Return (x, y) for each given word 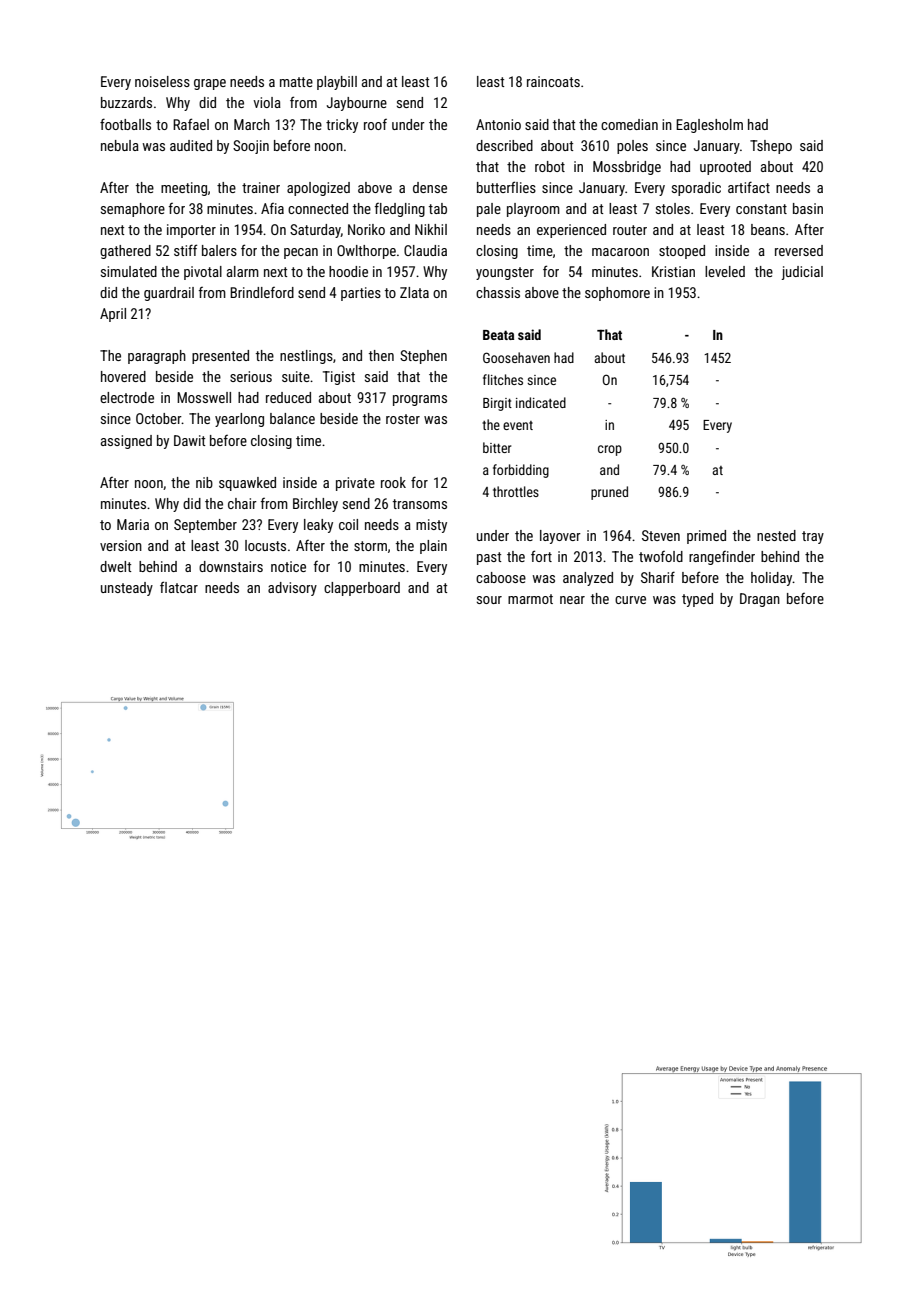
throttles (516, 491)
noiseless (162, 81)
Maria (133, 524)
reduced (288, 397)
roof (375, 124)
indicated (541, 402)
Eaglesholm (709, 126)
